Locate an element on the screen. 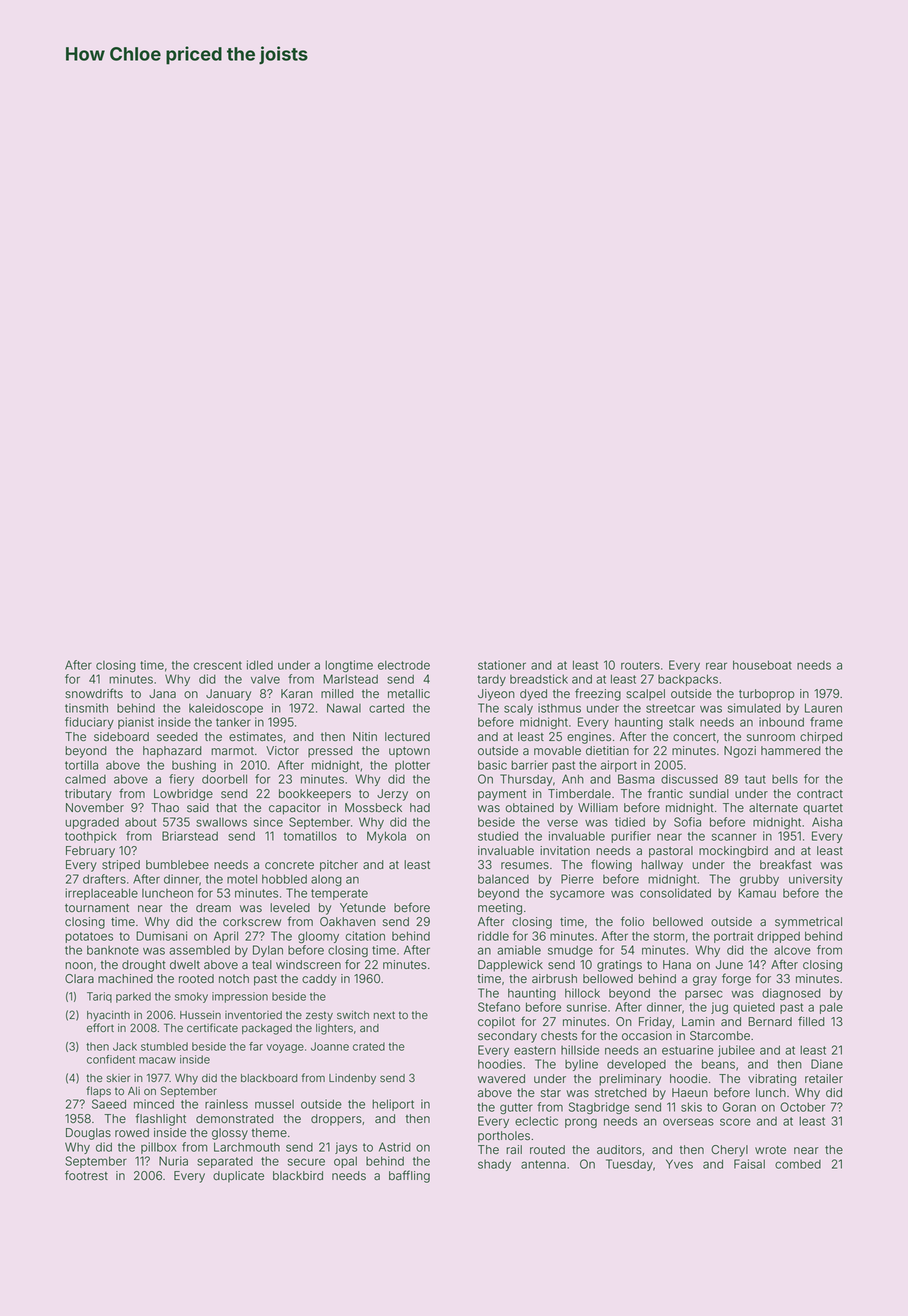 The width and height of the screenshot is (908, 1316). crescent is located at coordinates (217, 665).
